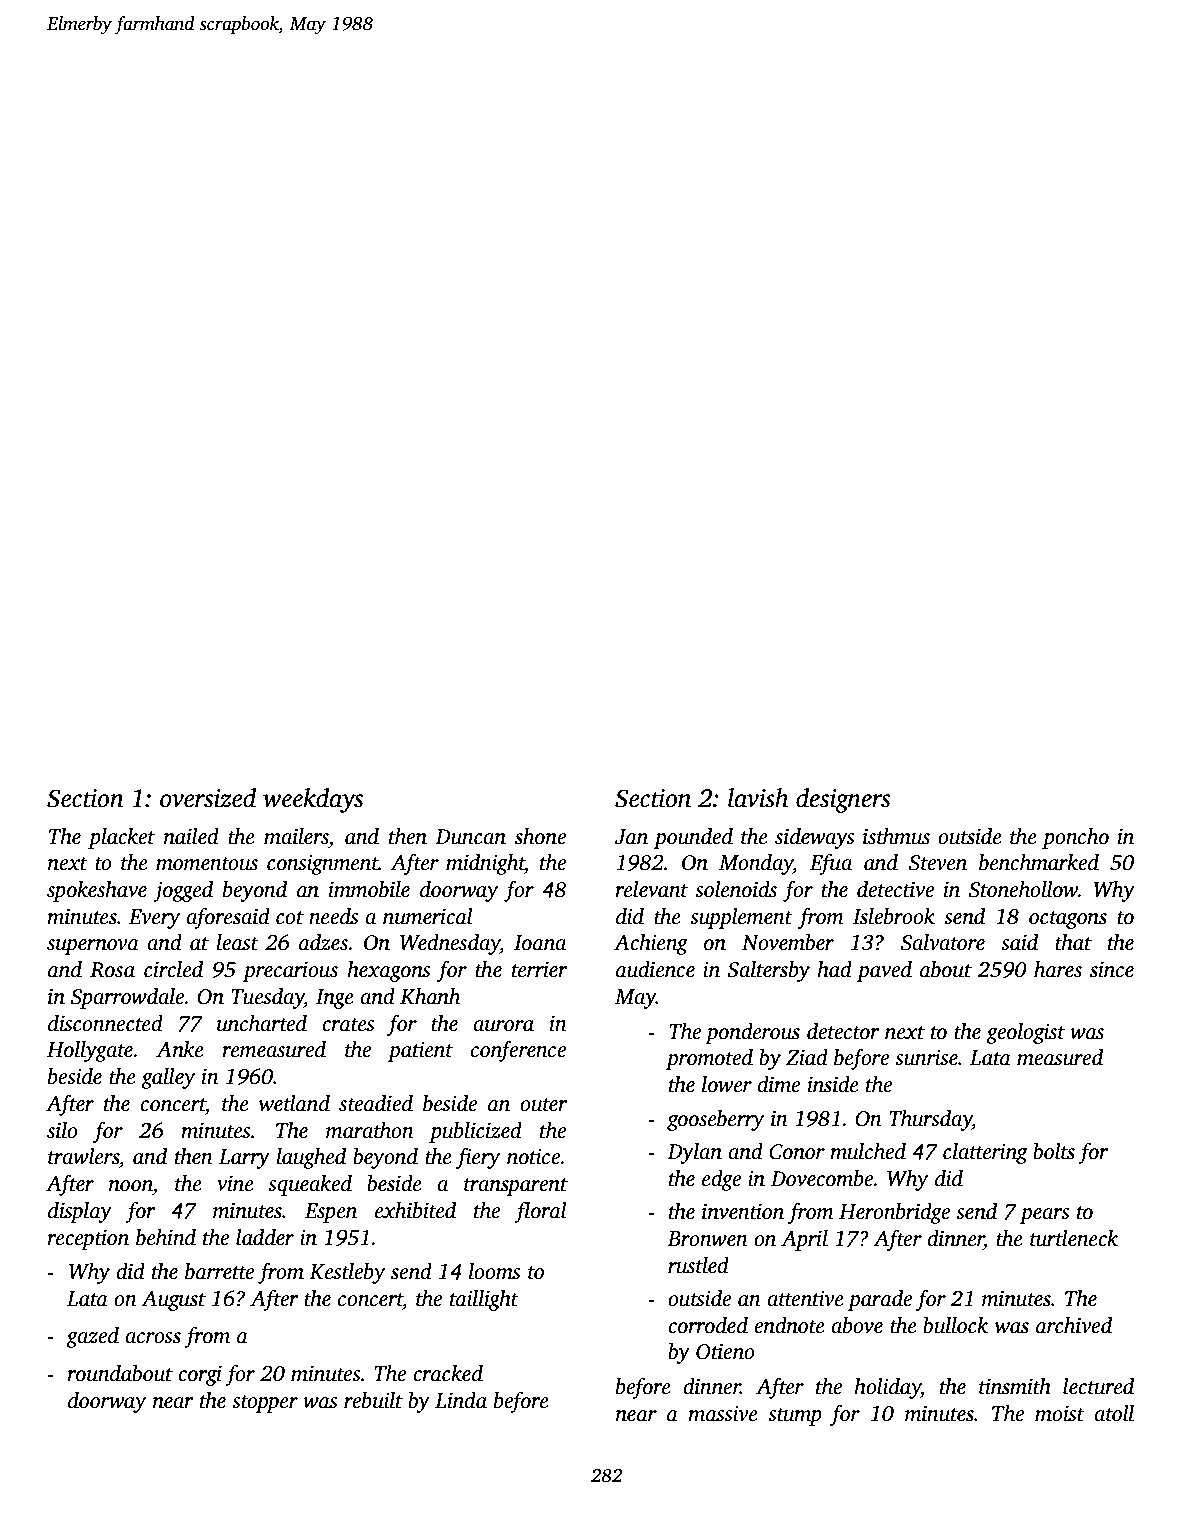  Describe the element at coordinates (1025, 1033) in the screenshot. I see `geologist` at that location.
